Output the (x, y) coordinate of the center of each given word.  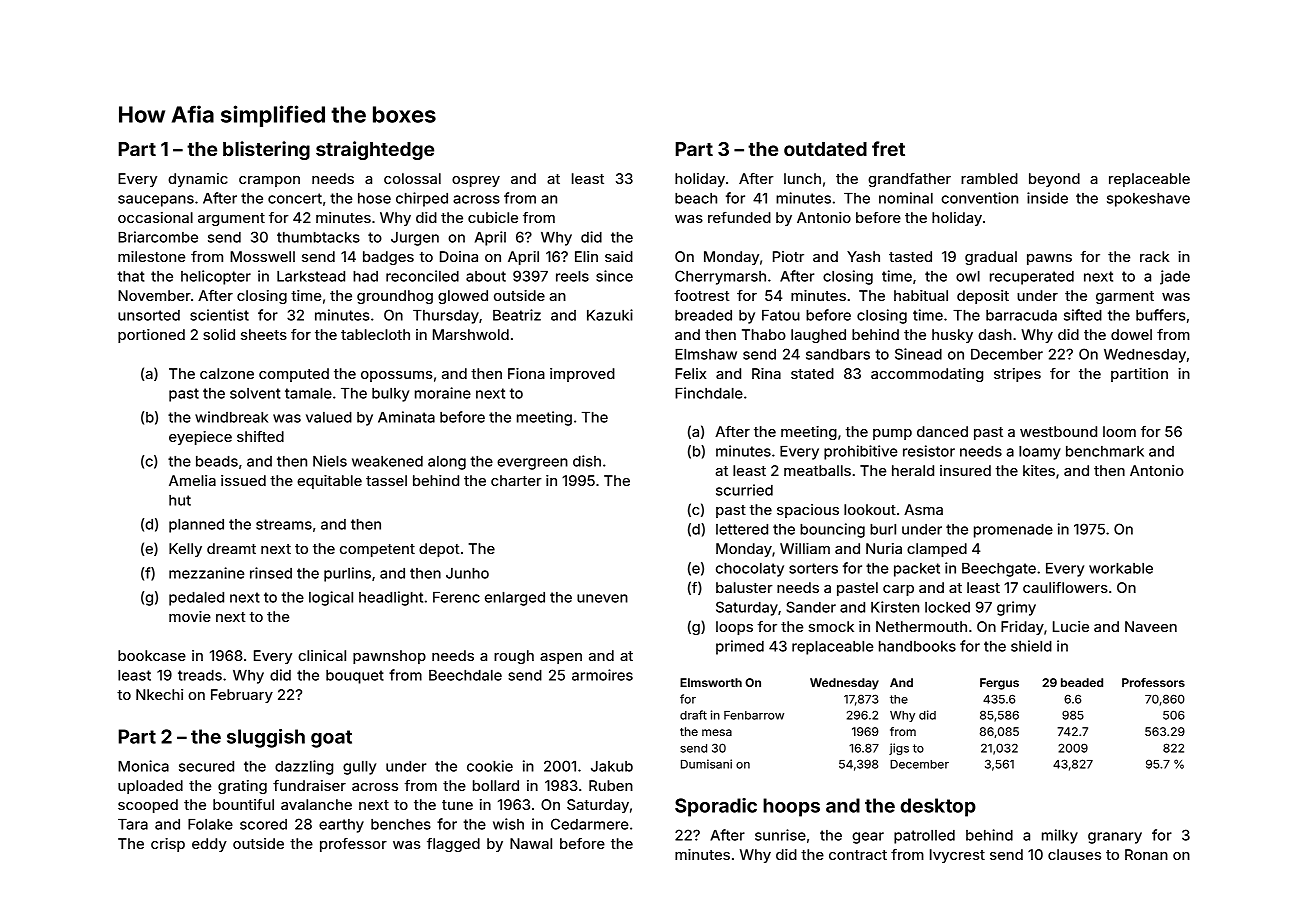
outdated (825, 149)
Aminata (406, 417)
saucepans (156, 201)
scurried (744, 490)
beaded (1082, 682)
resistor (929, 451)
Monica (143, 766)
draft (693, 715)
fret (888, 148)
